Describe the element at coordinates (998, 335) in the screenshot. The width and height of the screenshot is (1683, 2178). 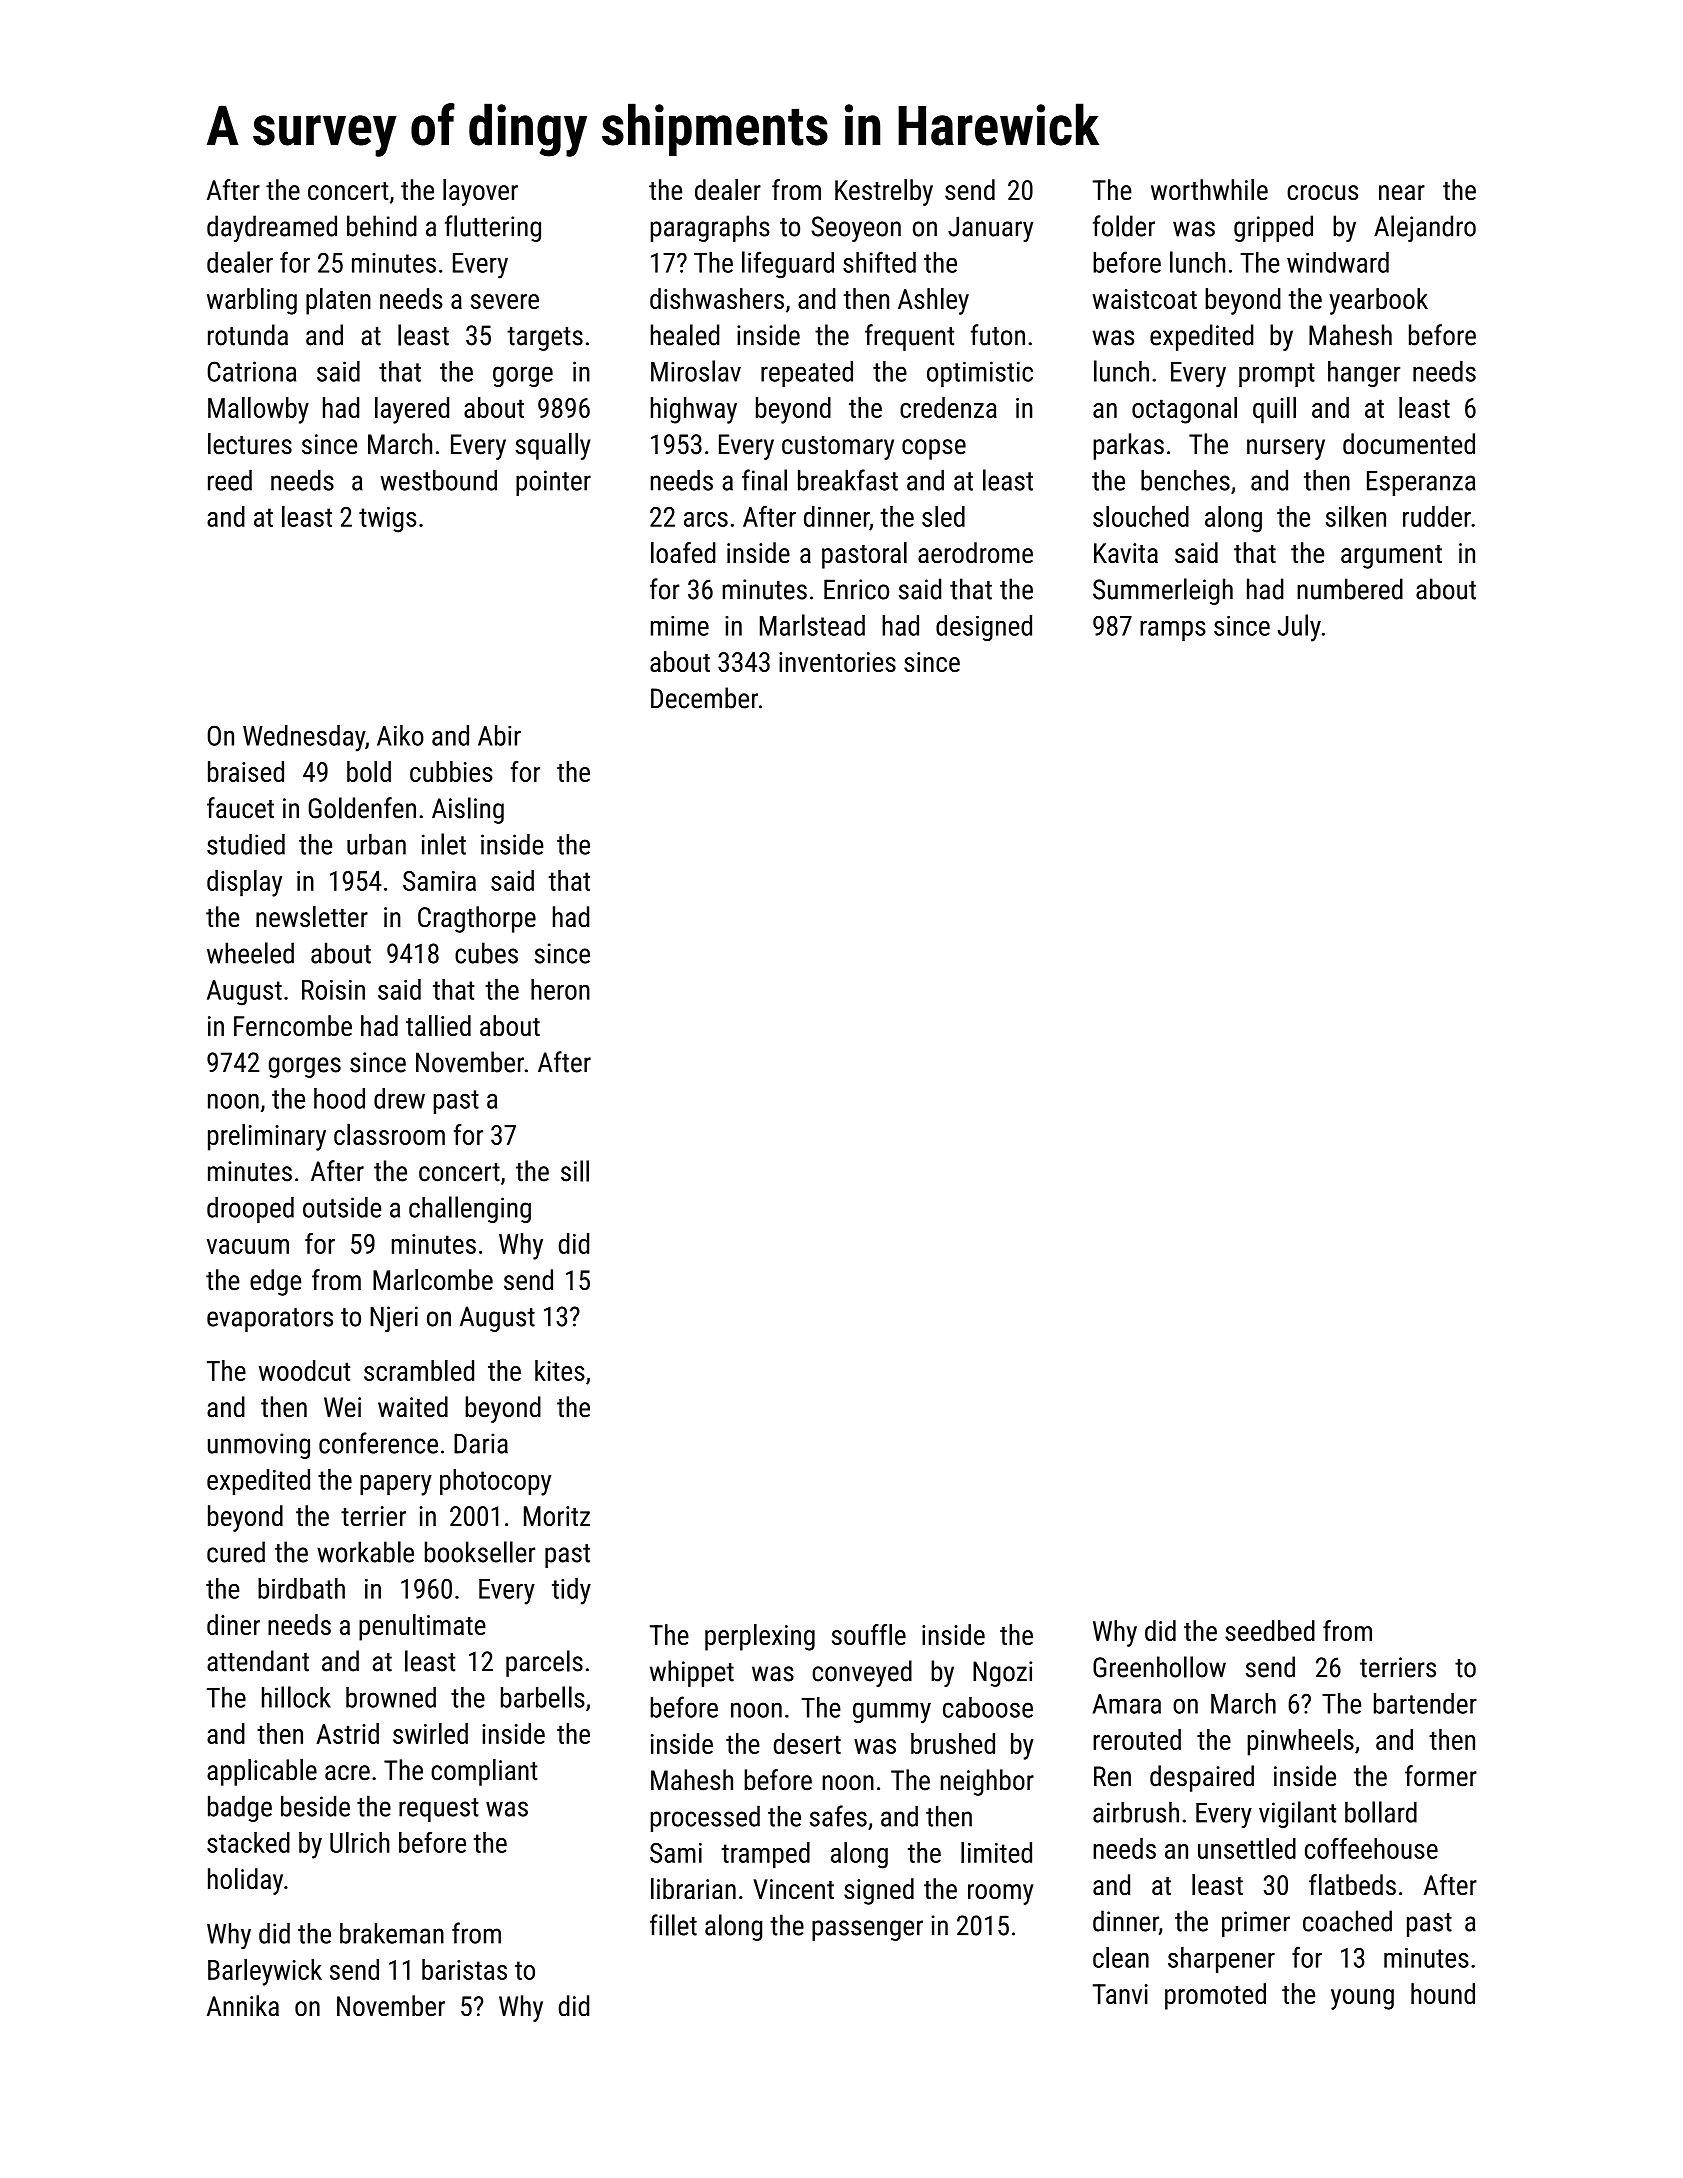
I see `futon` at that location.
